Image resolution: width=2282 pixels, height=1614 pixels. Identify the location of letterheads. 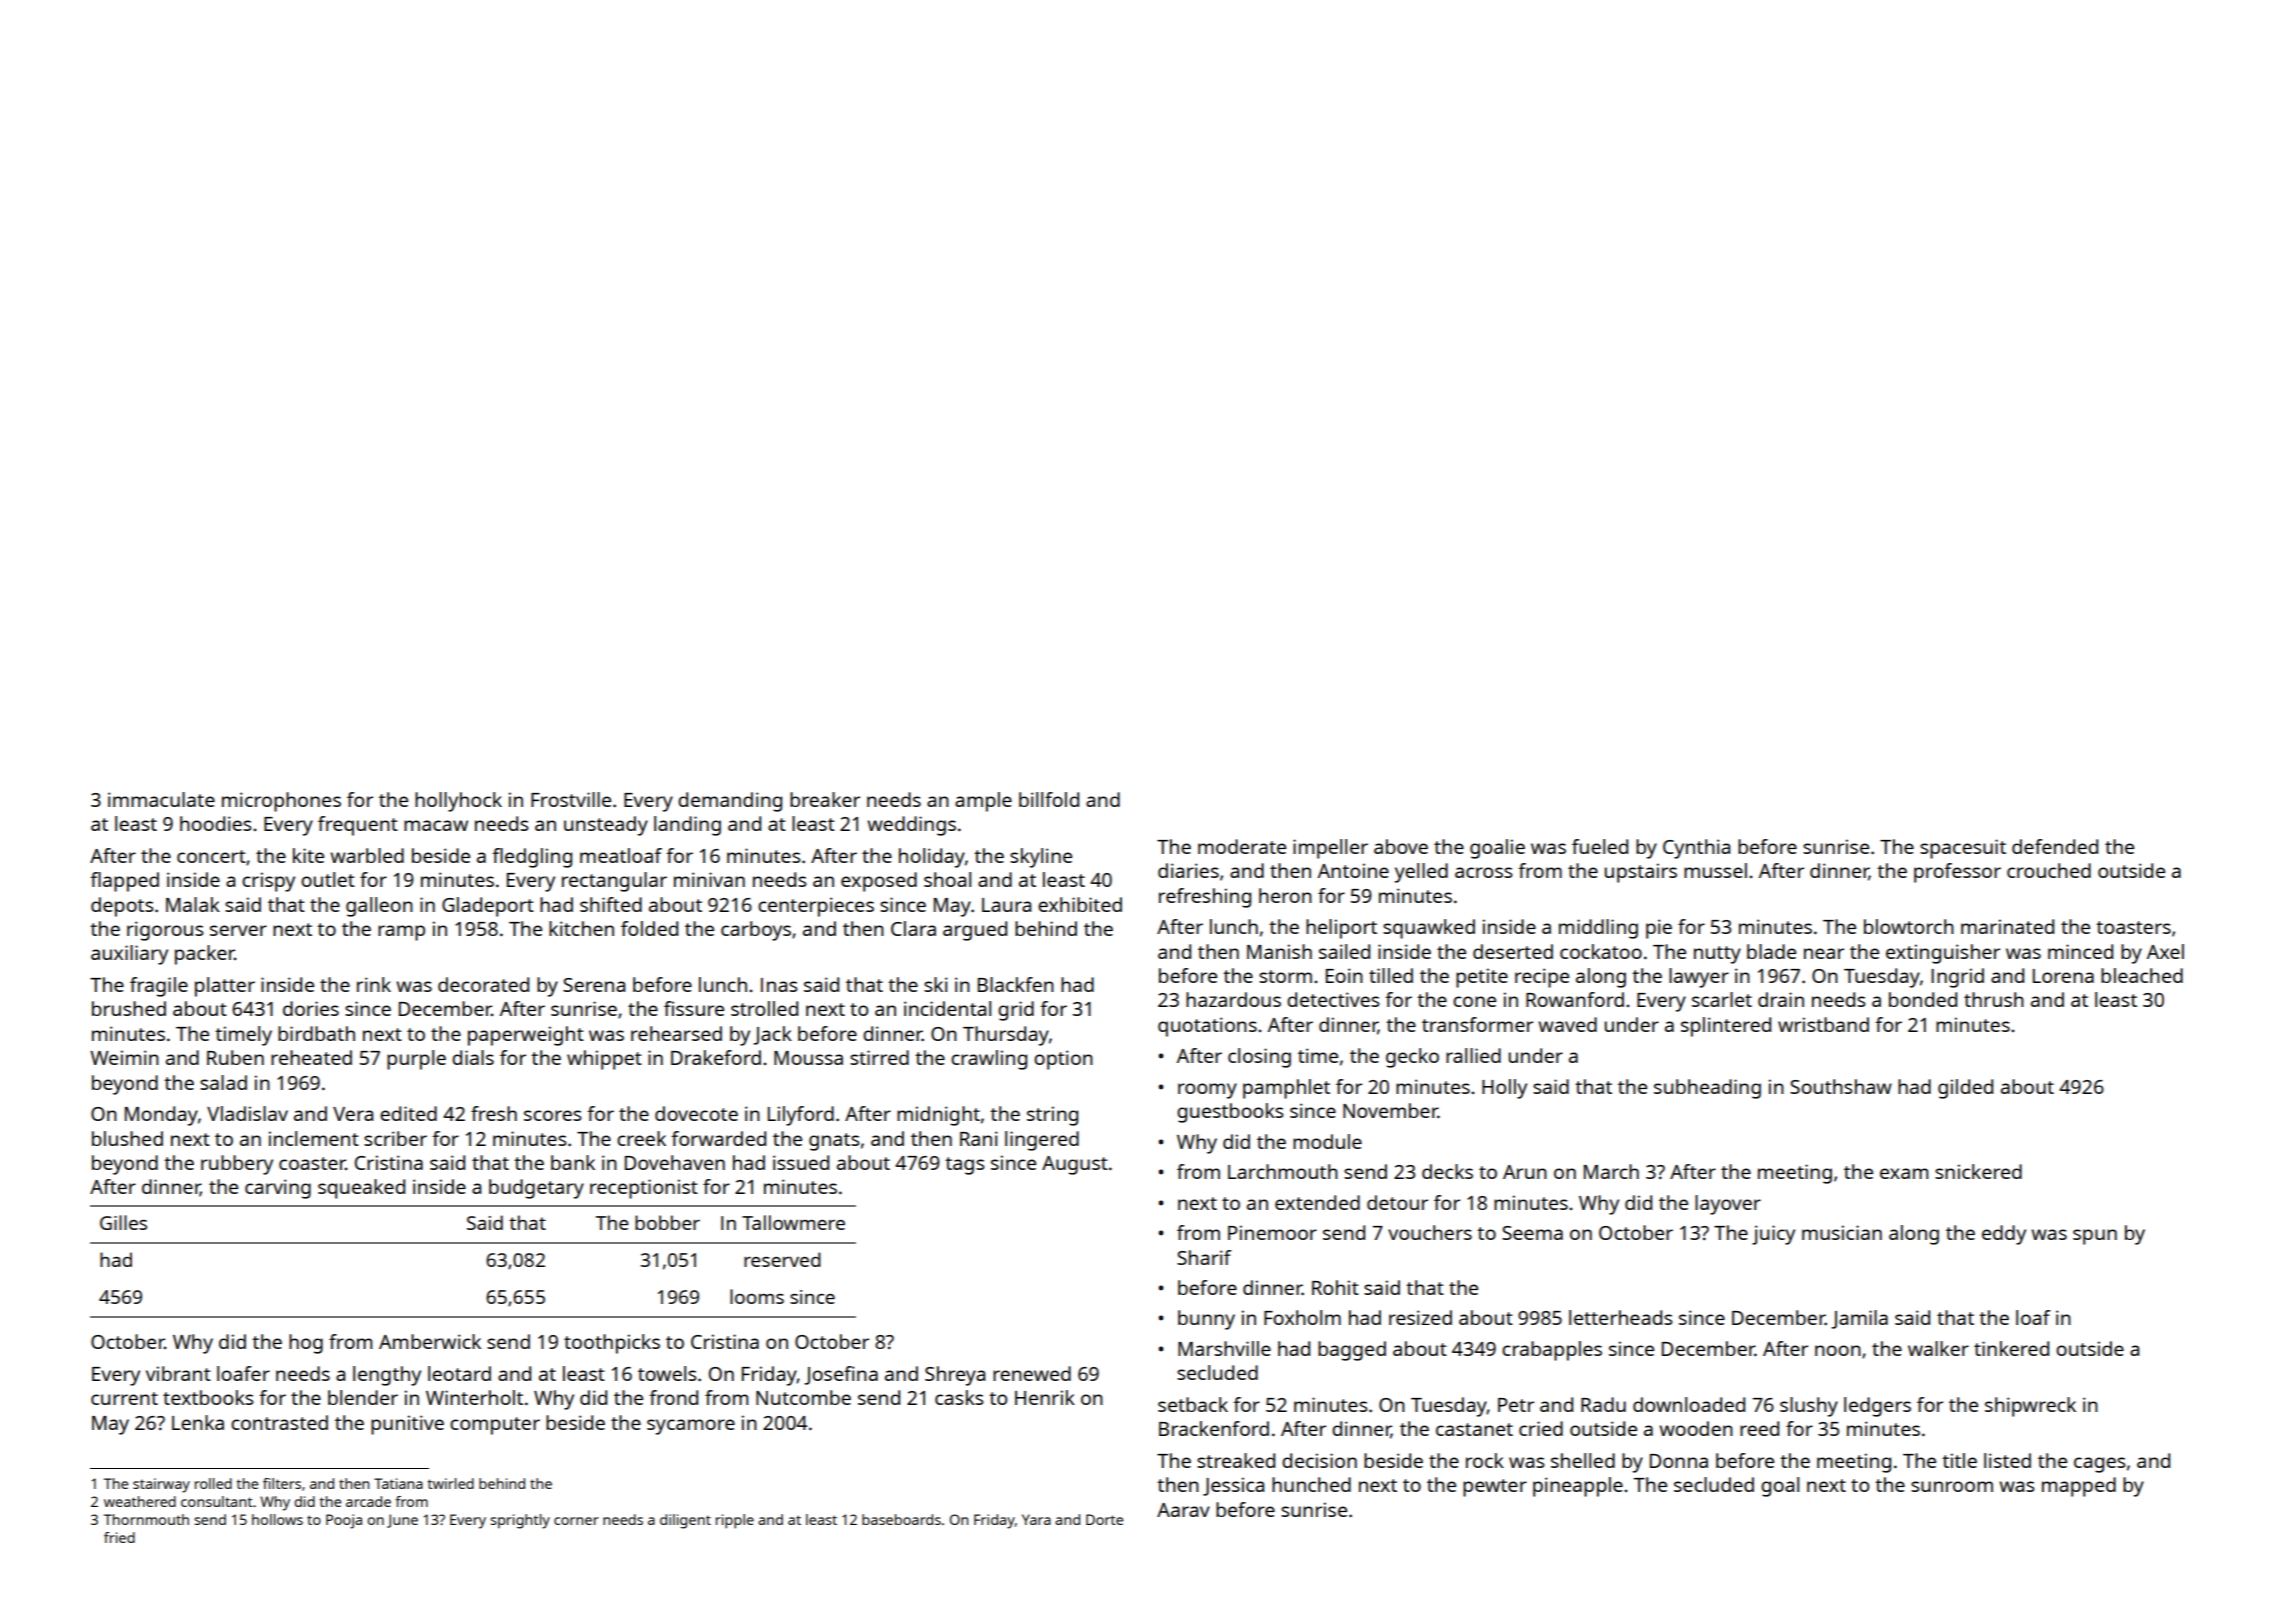
(1620, 1317).
